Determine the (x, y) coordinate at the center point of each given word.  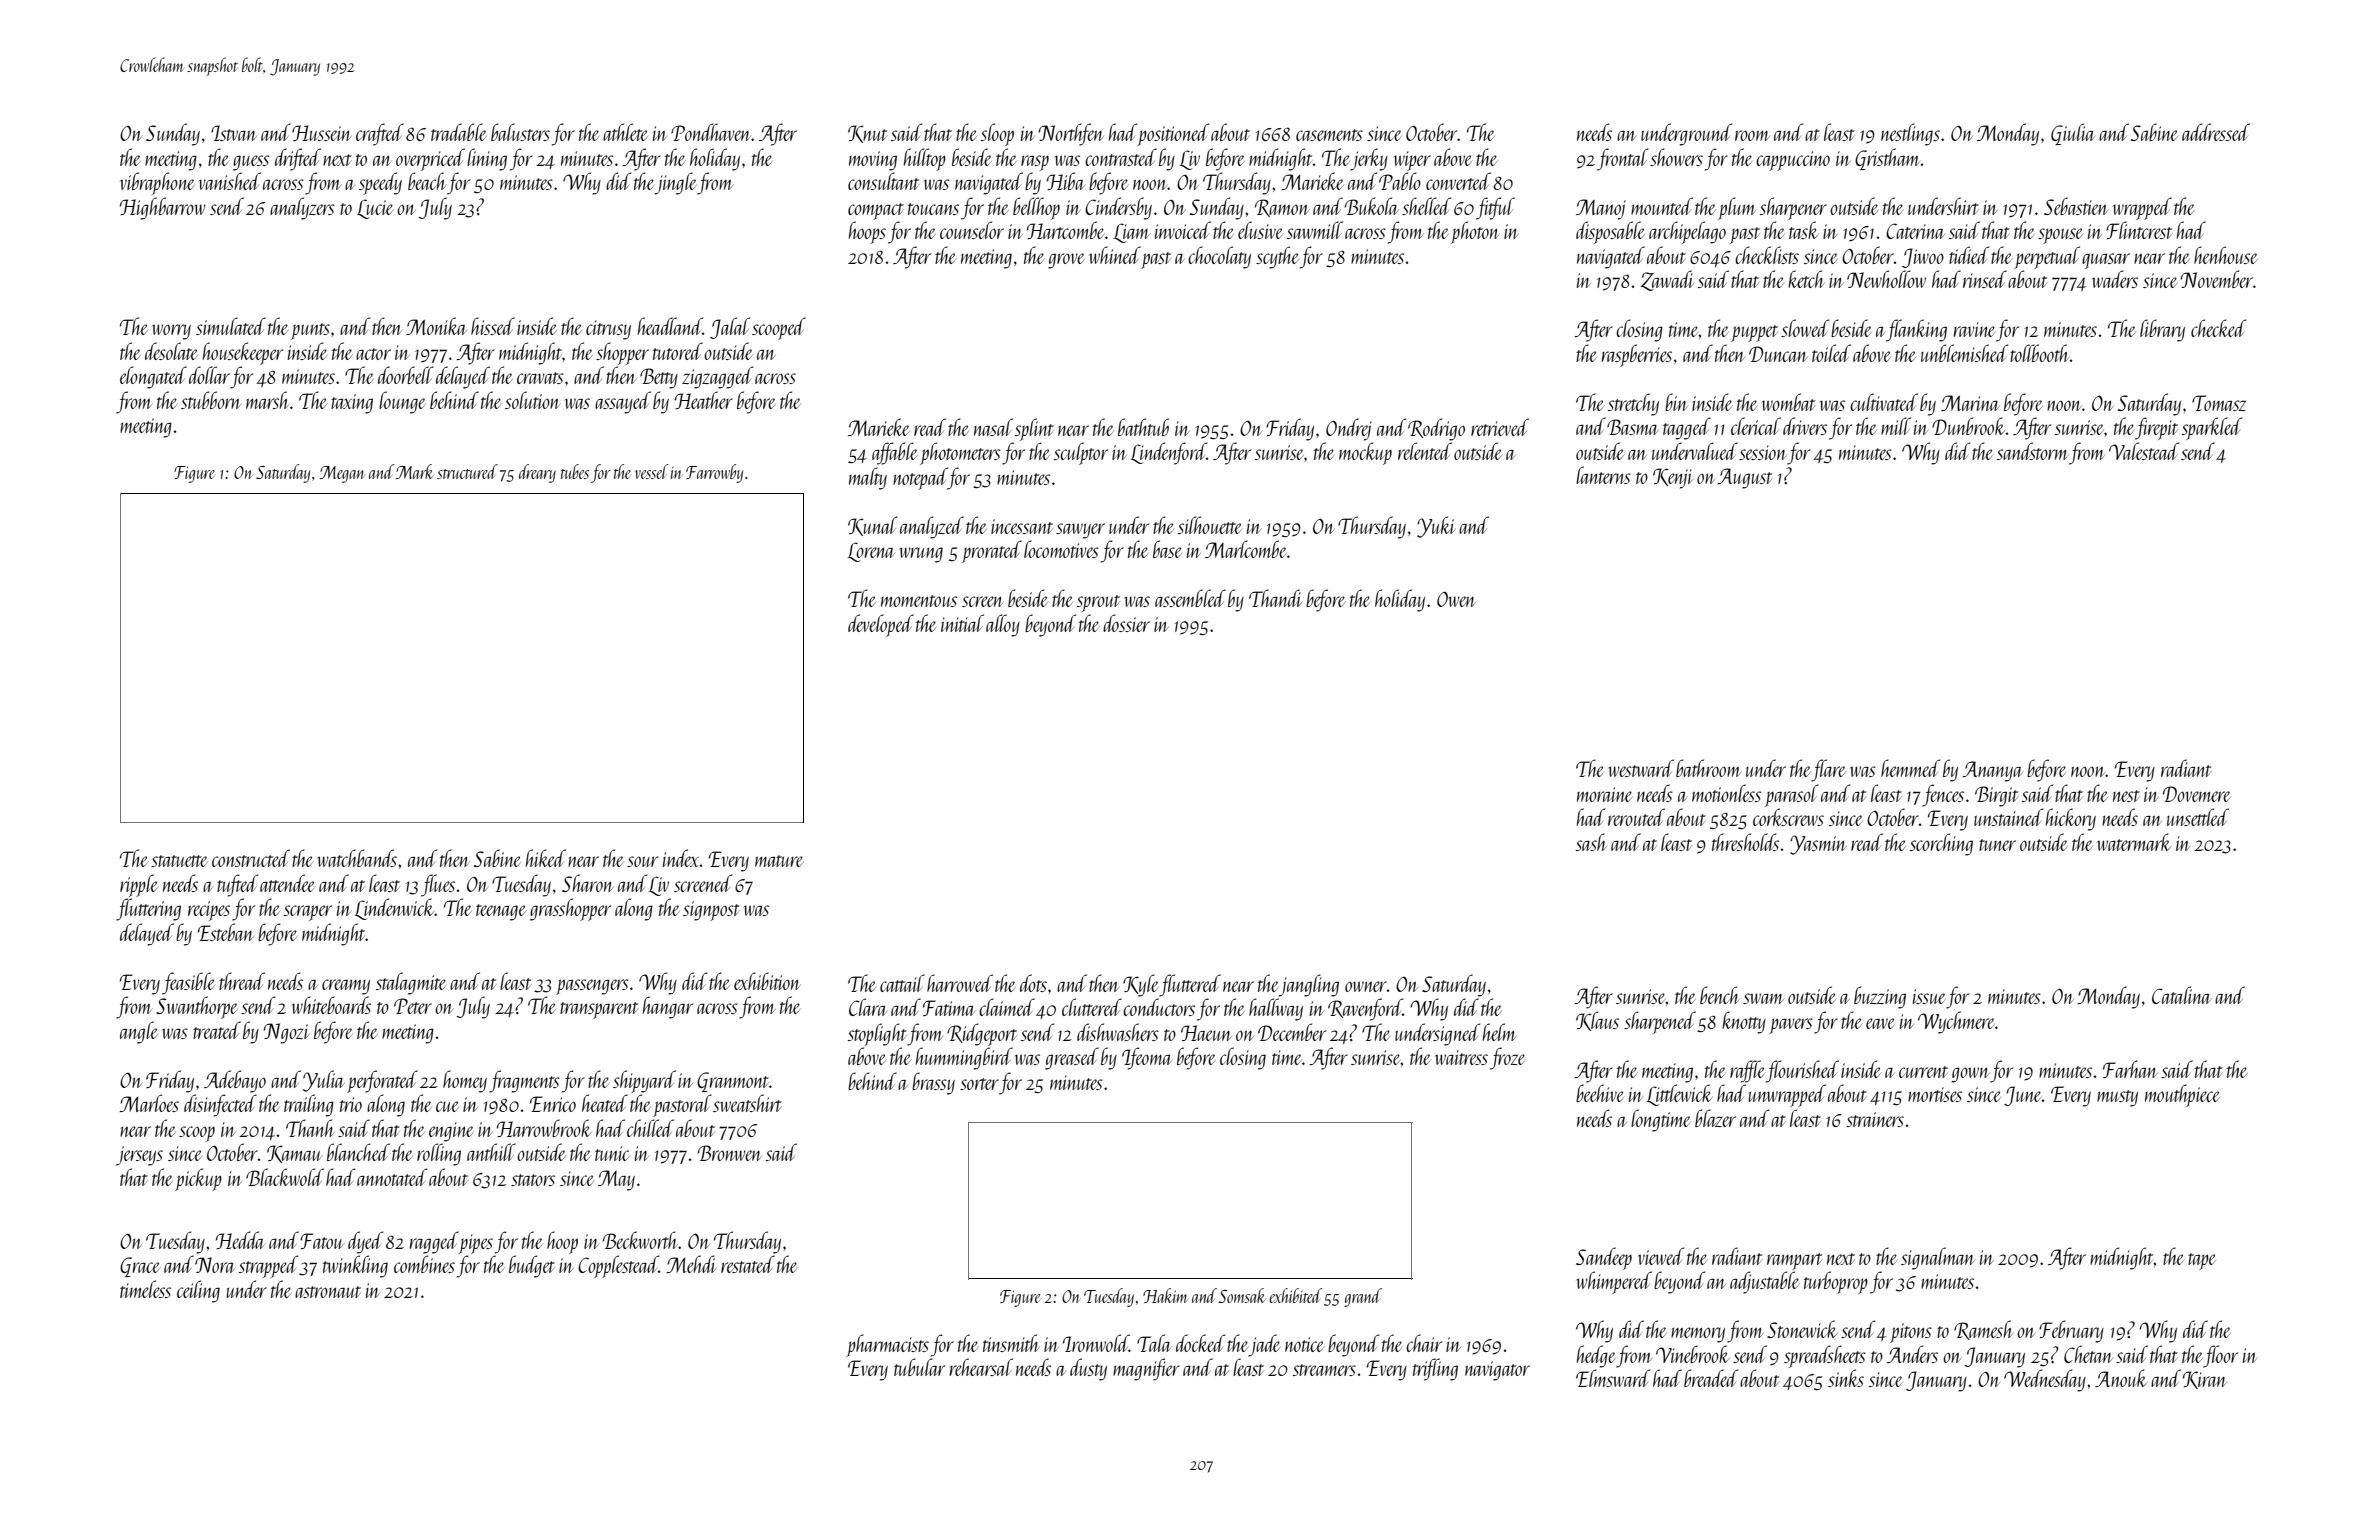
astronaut (328, 1292)
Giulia (2073, 134)
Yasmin (1818, 845)
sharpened (1660, 1022)
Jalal (730, 328)
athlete (625, 132)
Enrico (553, 1104)
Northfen (1071, 134)
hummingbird (964, 1058)
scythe (1277, 257)
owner (1366, 986)
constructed (251, 858)
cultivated (1884, 402)
